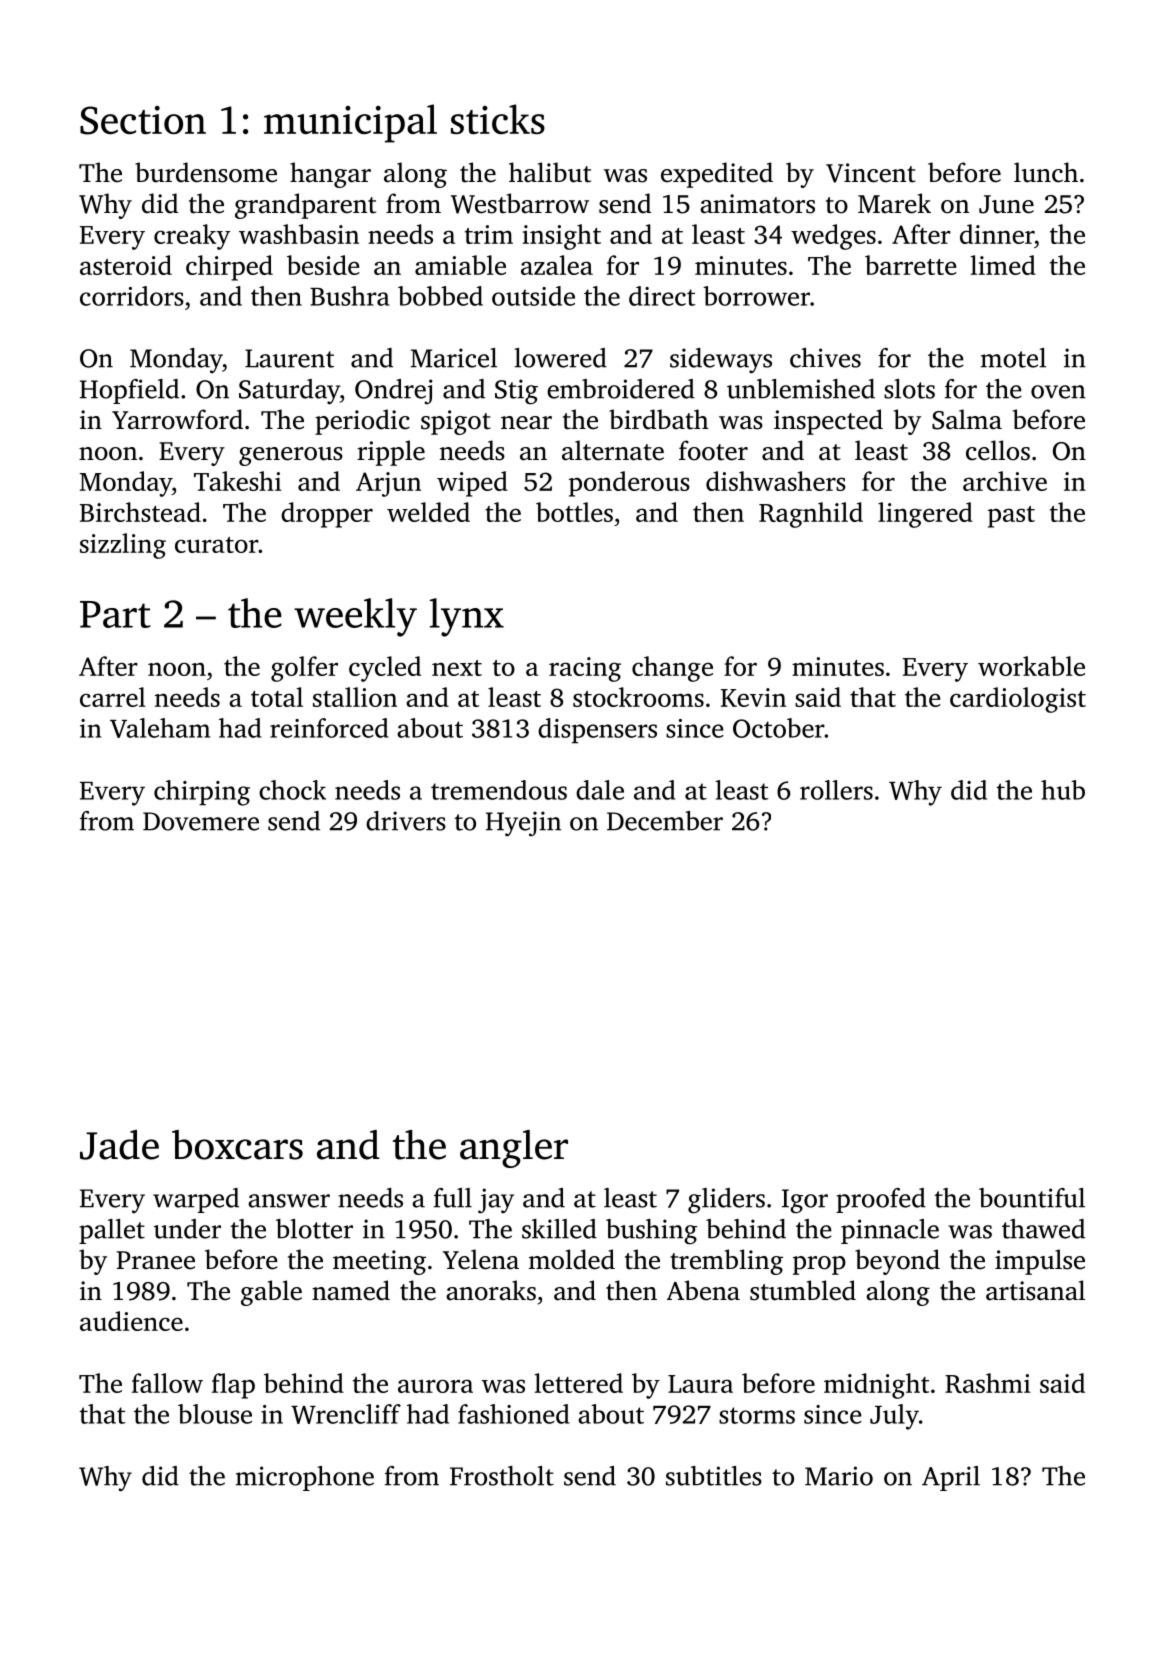  Describe the element at coordinates (277, 697) in the screenshot. I see `total` at that location.
